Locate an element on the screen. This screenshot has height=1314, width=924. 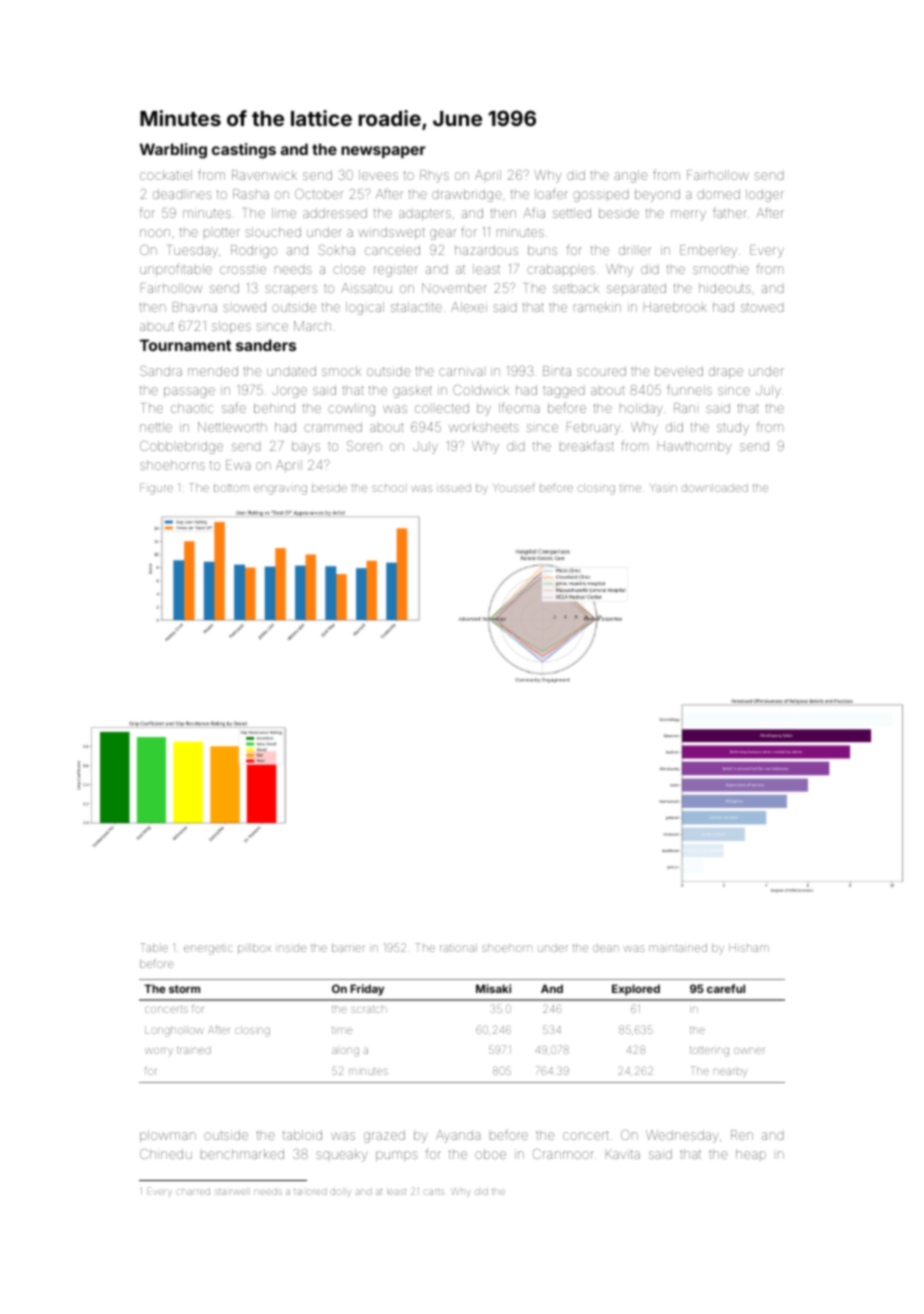
downloaded is located at coordinates (715, 488).
